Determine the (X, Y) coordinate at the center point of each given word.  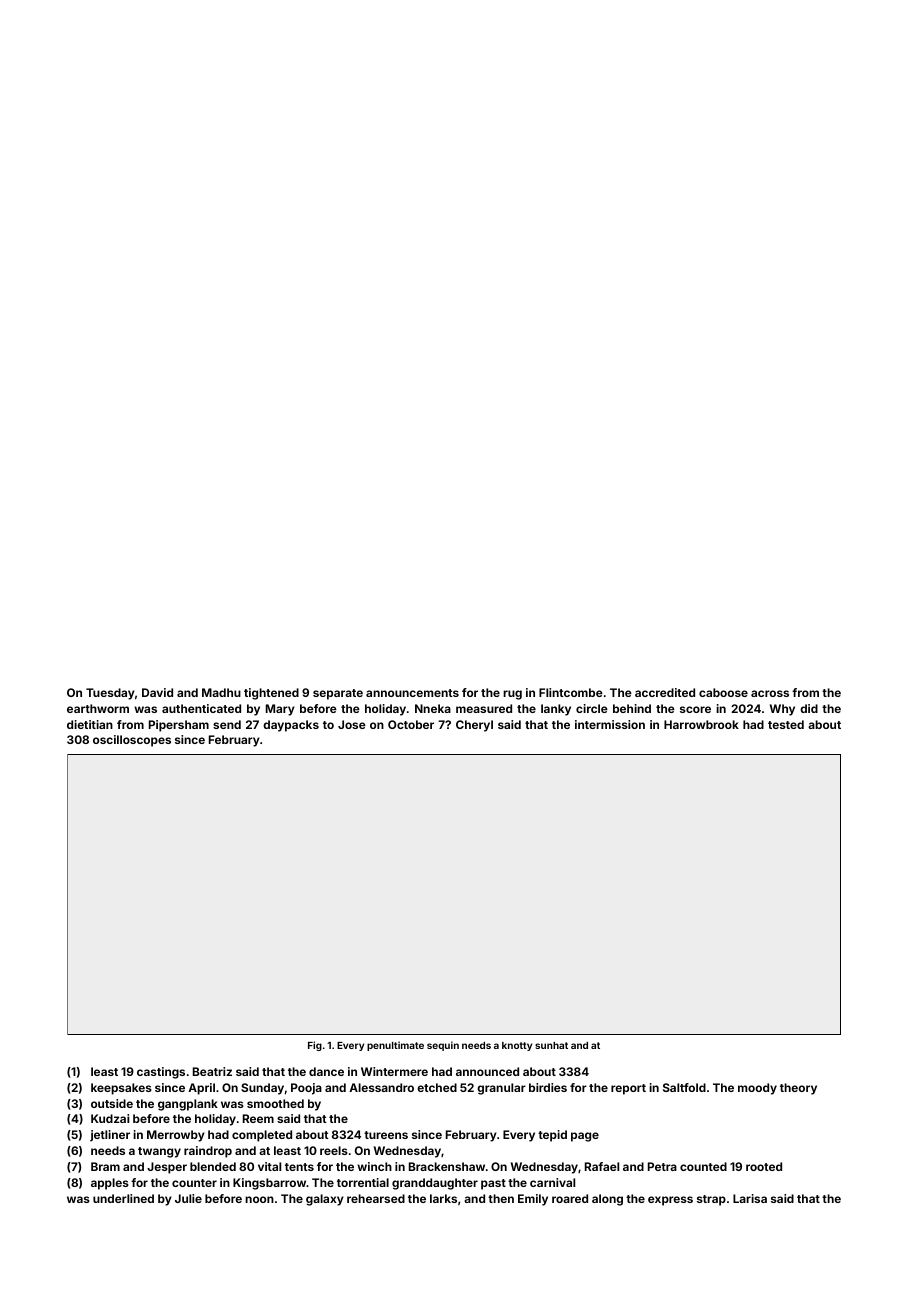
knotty (517, 1046)
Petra (662, 1166)
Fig (315, 1046)
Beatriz (212, 1071)
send (227, 724)
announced (487, 1071)
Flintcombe (571, 692)
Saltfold (684, 1087)
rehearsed (376, 1198)
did (809, 708)
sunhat (551, 1045)
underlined (123, 1198)
